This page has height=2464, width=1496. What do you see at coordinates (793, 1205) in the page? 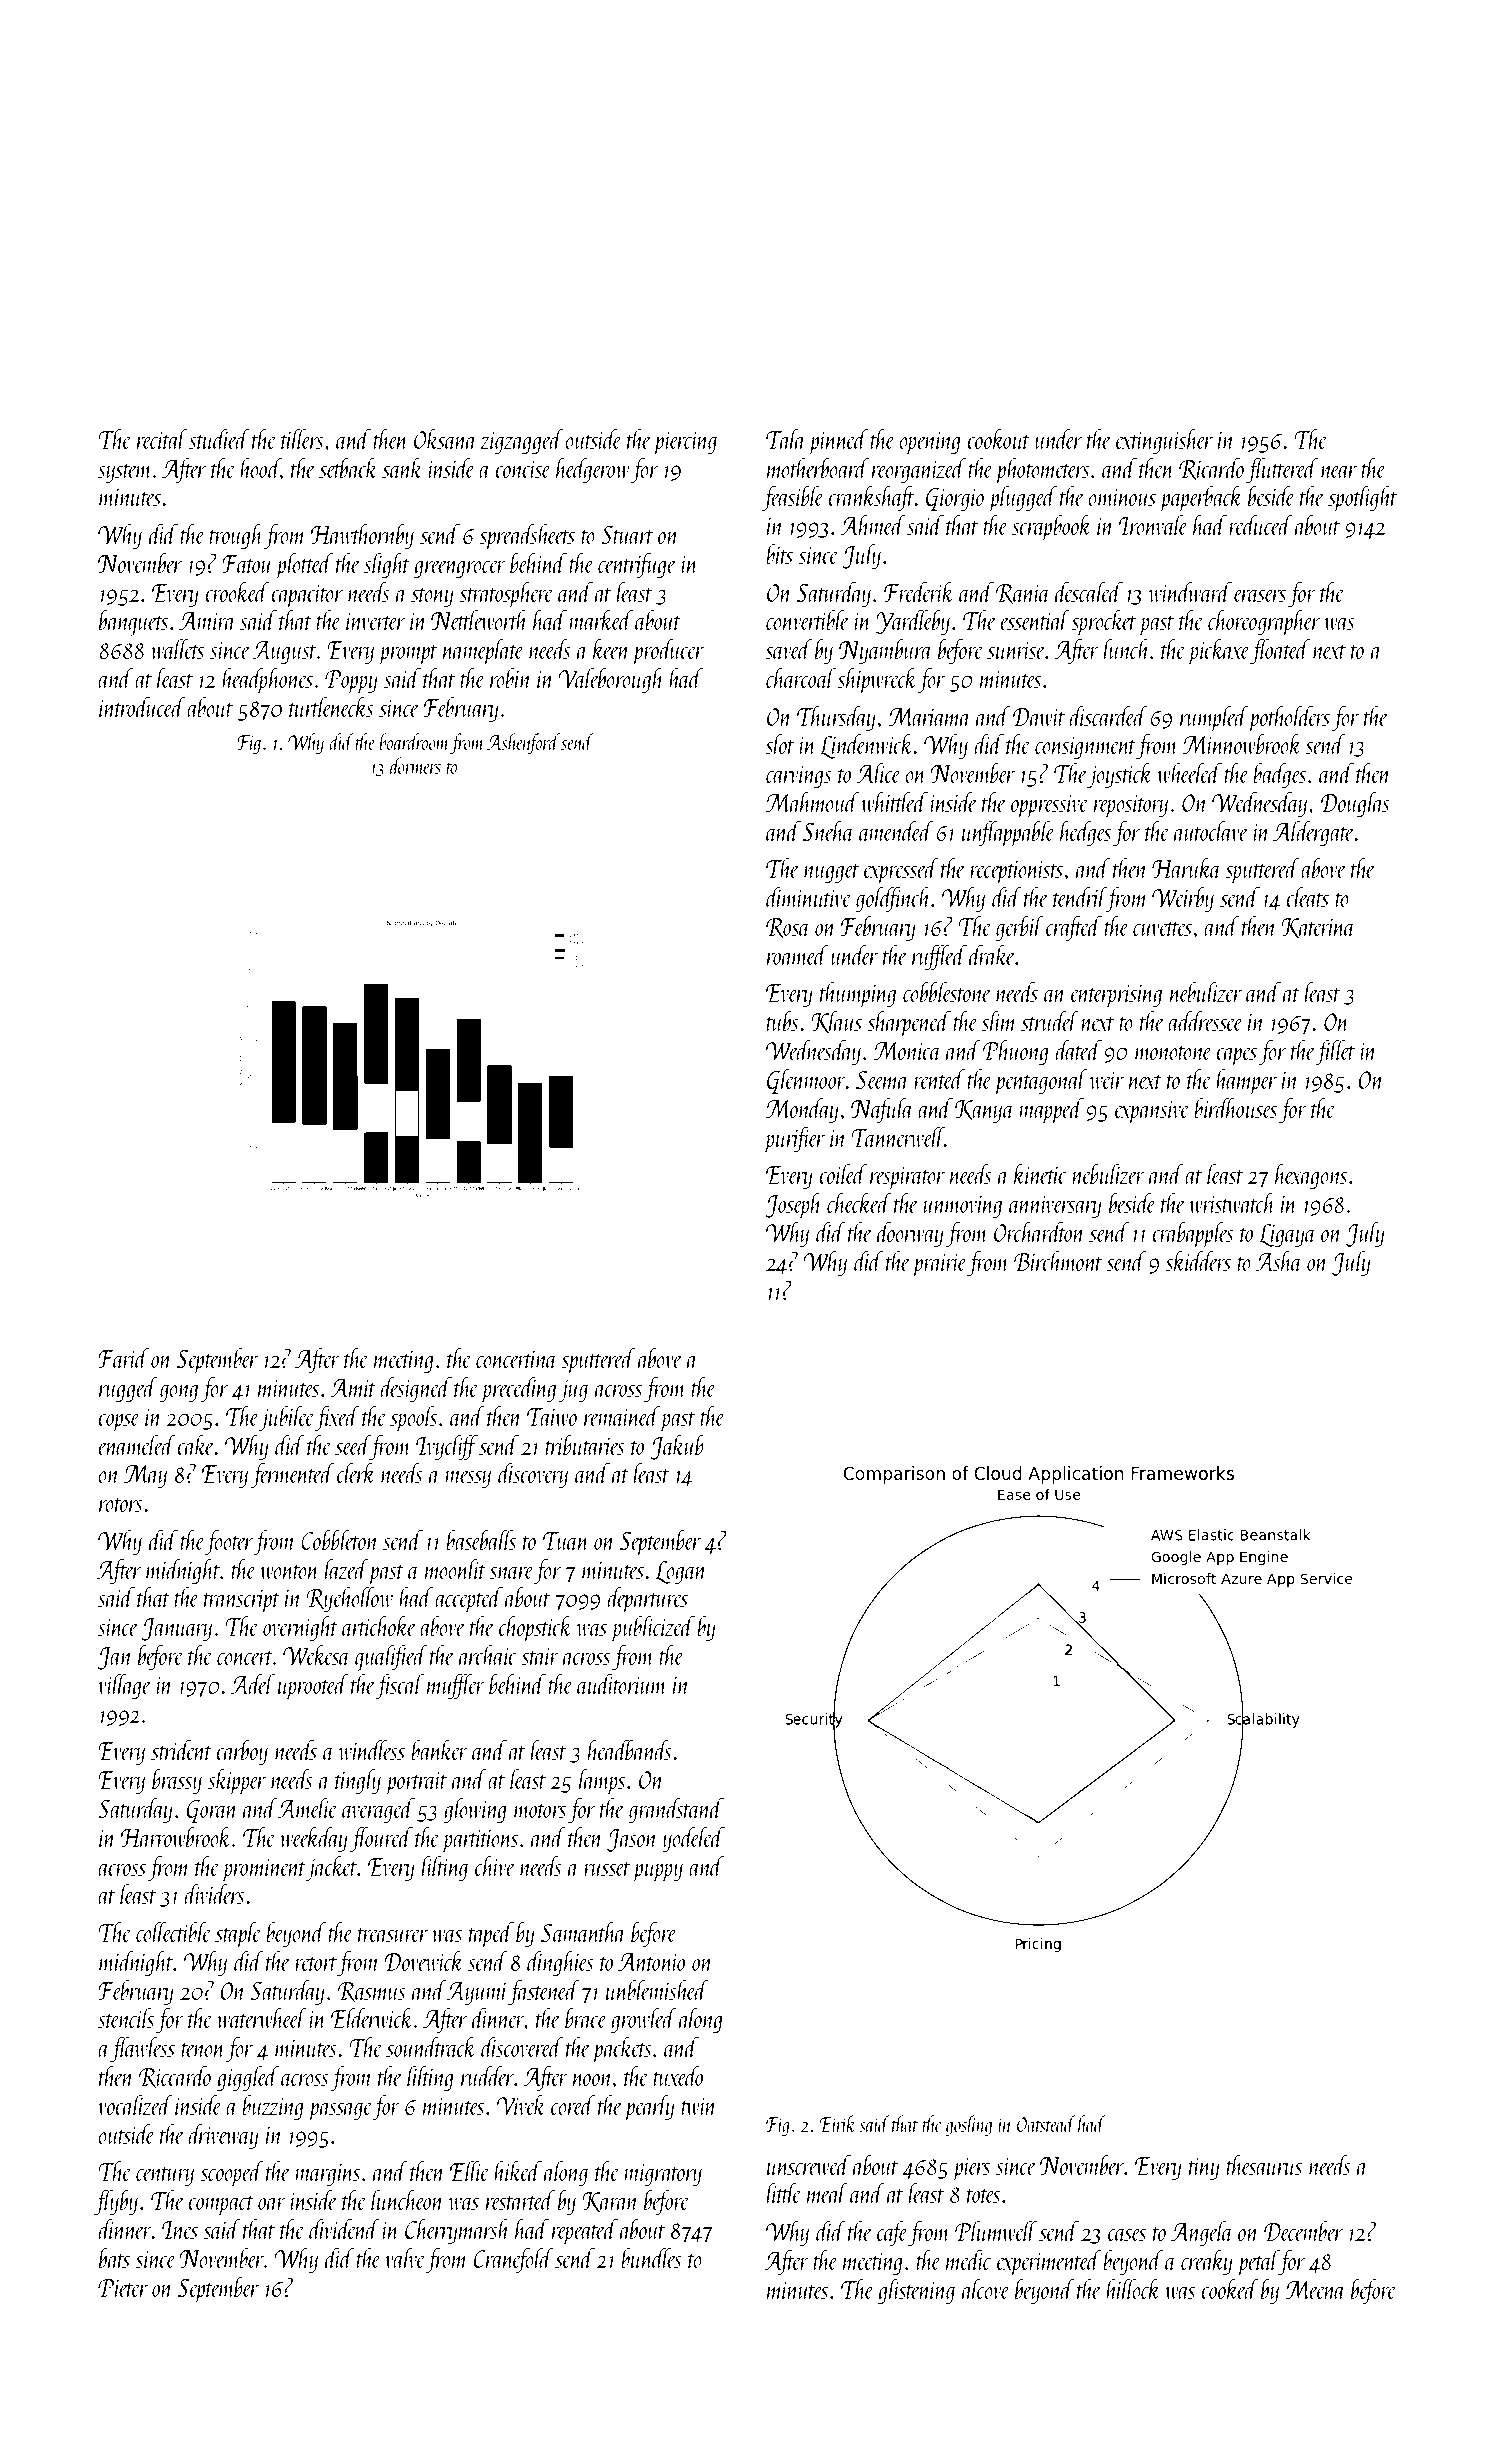
I see `Joseph` at bounding box center [793, 1205].
